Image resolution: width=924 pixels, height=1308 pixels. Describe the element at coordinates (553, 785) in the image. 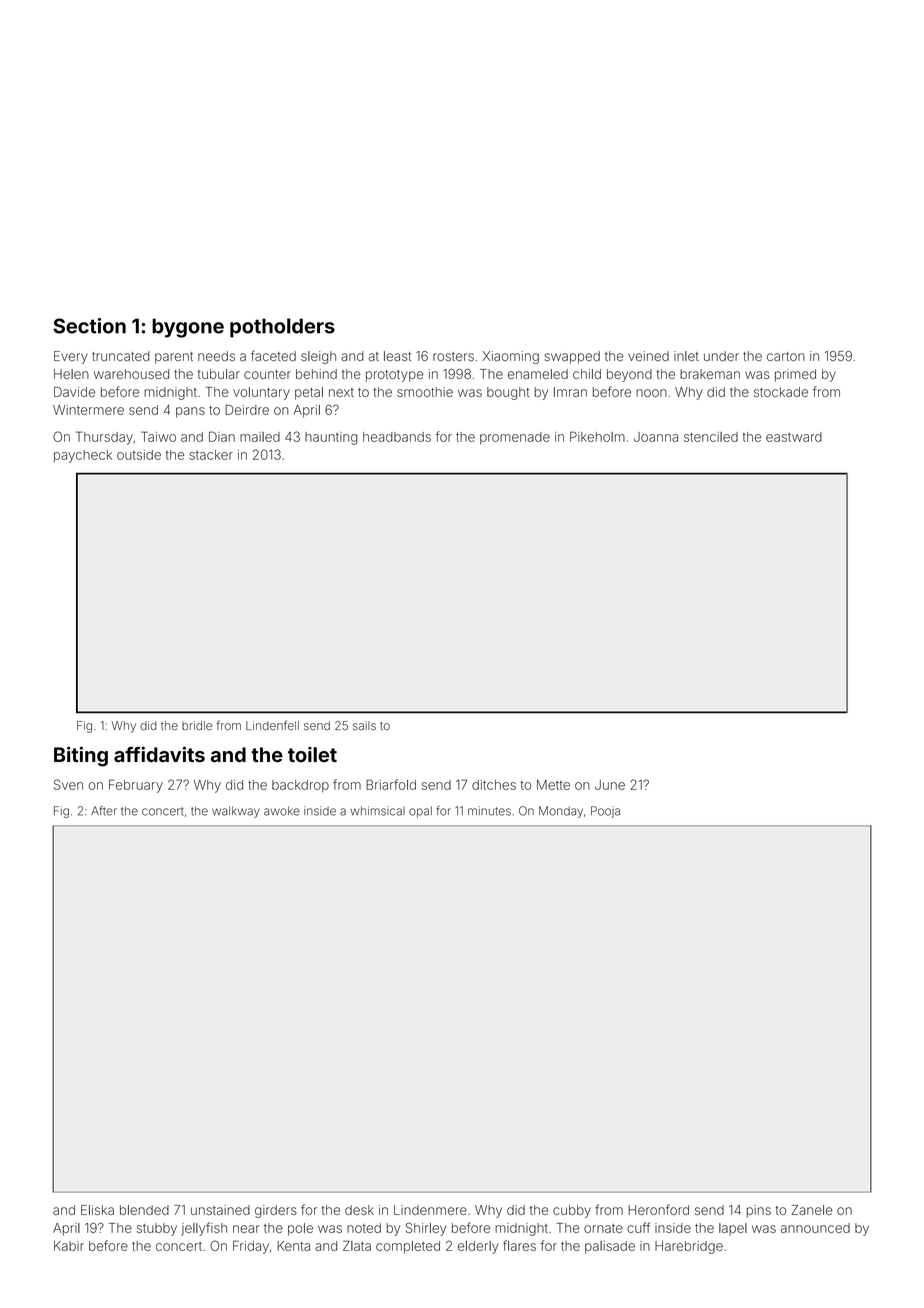

I see `Mette` at that location.
